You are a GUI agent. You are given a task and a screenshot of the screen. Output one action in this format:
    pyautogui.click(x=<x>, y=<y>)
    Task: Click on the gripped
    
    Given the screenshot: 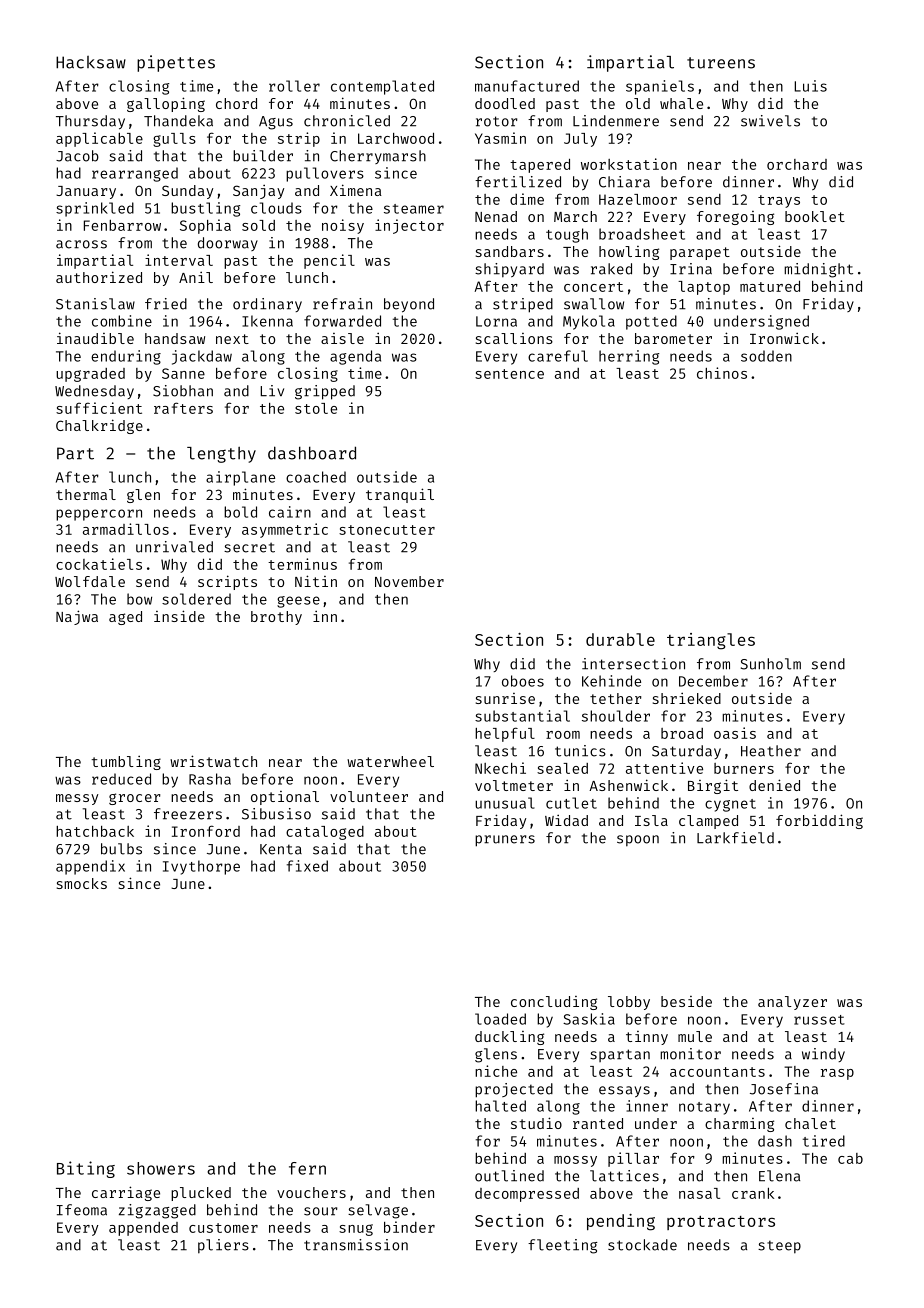 What is the action you would take?
    pyautogui.click(x=325, y=392)
